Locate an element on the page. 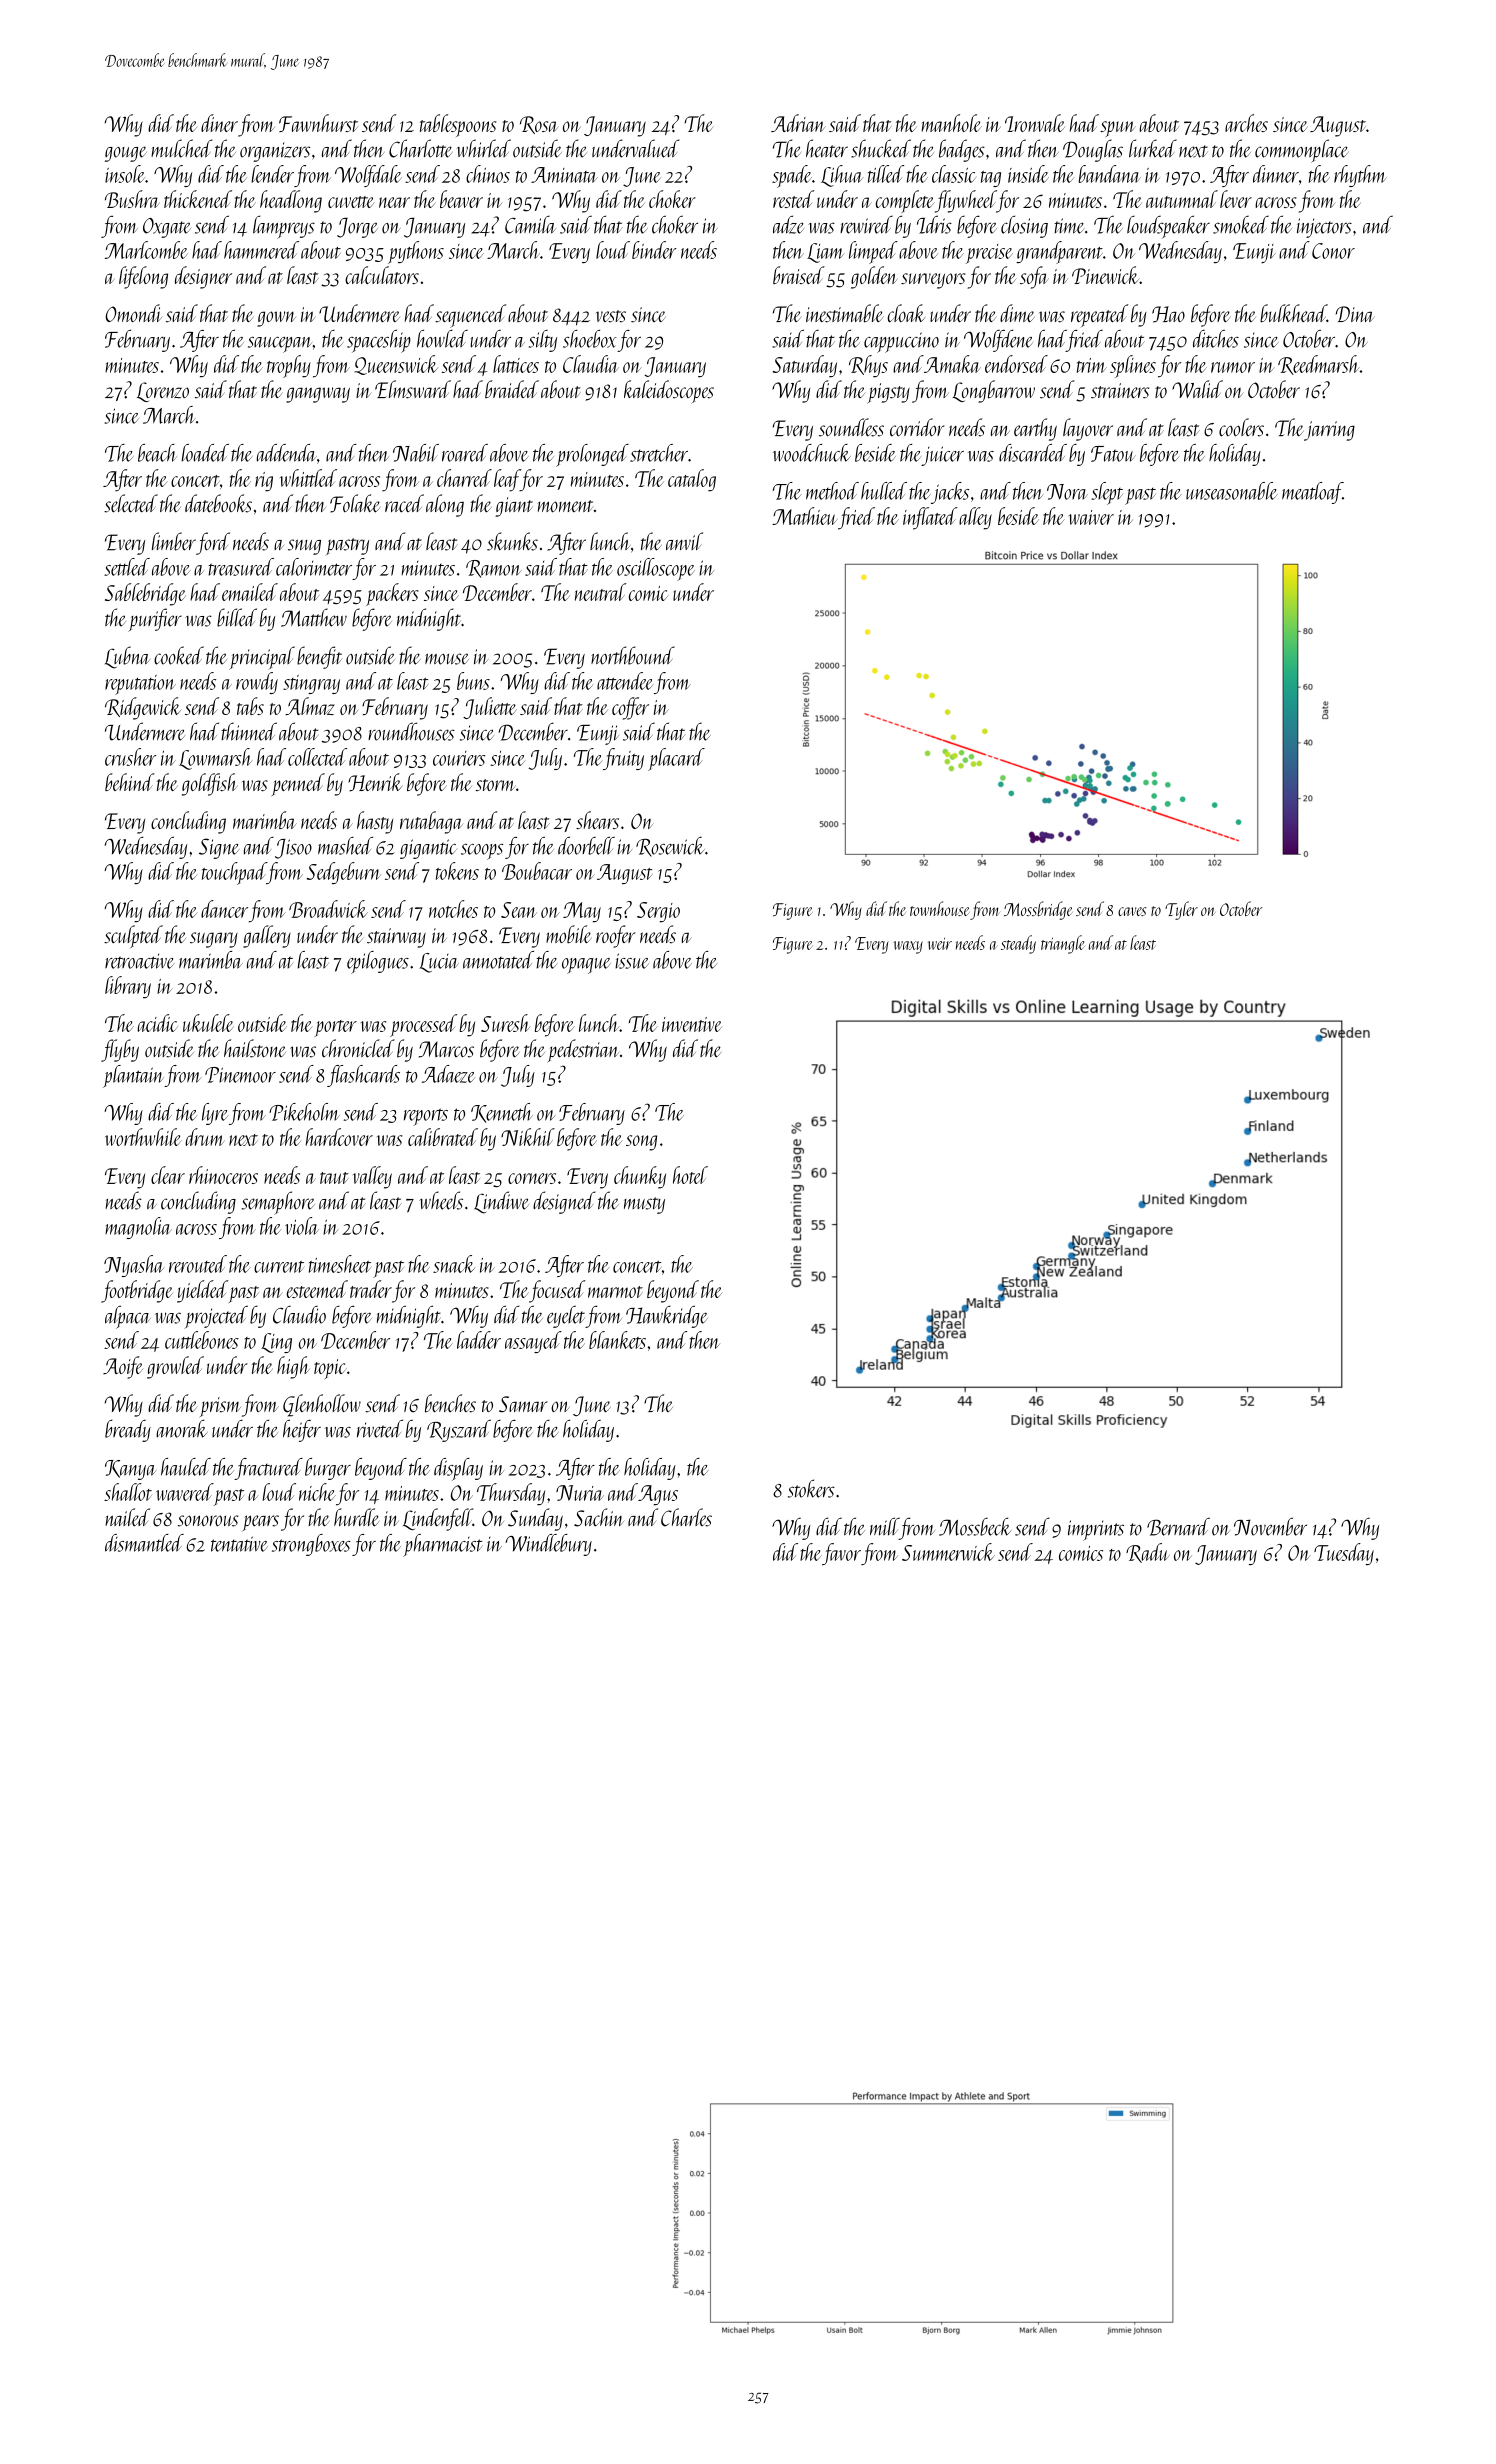 This page has height=2464, width=1496. repeated is located at coordinates (1099, 315).
